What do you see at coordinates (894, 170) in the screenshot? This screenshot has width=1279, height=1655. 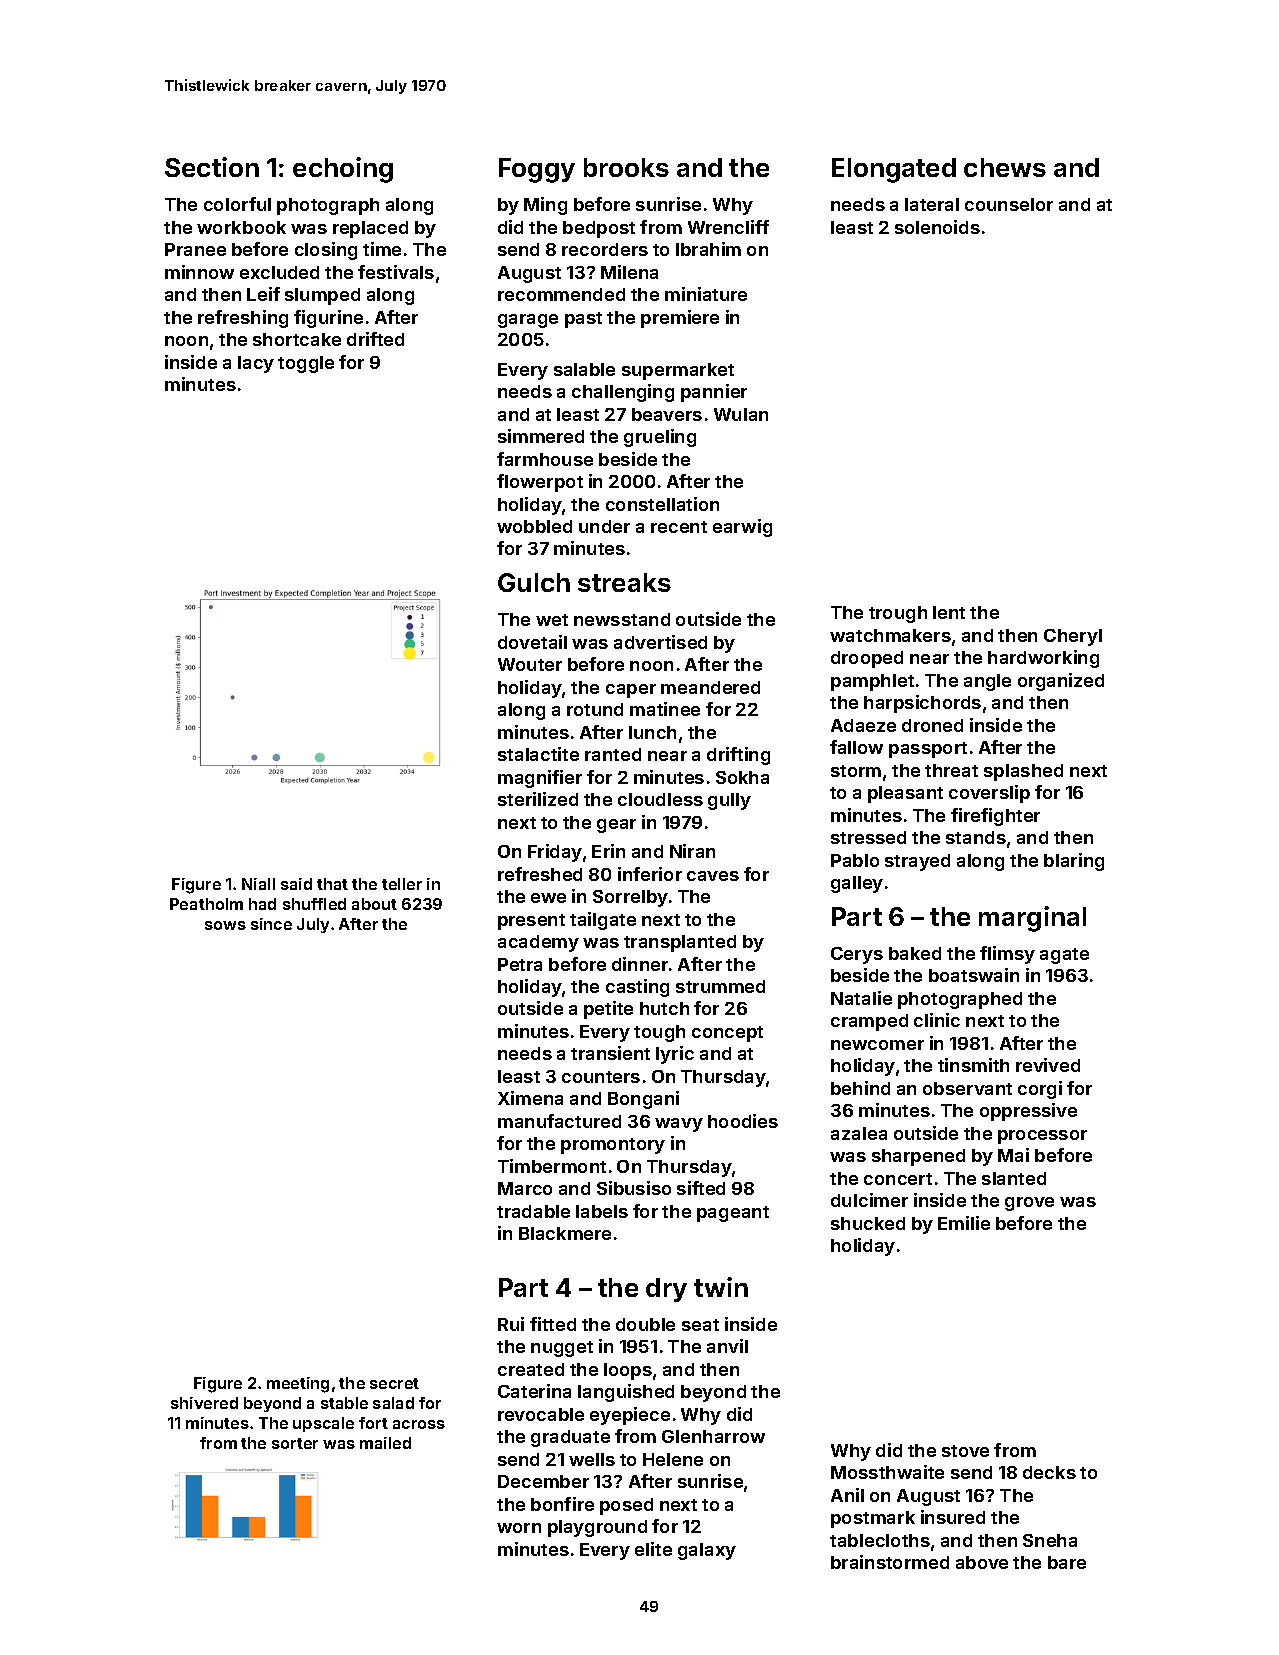 I see `Elongated` at bounding box center [894, 170].
